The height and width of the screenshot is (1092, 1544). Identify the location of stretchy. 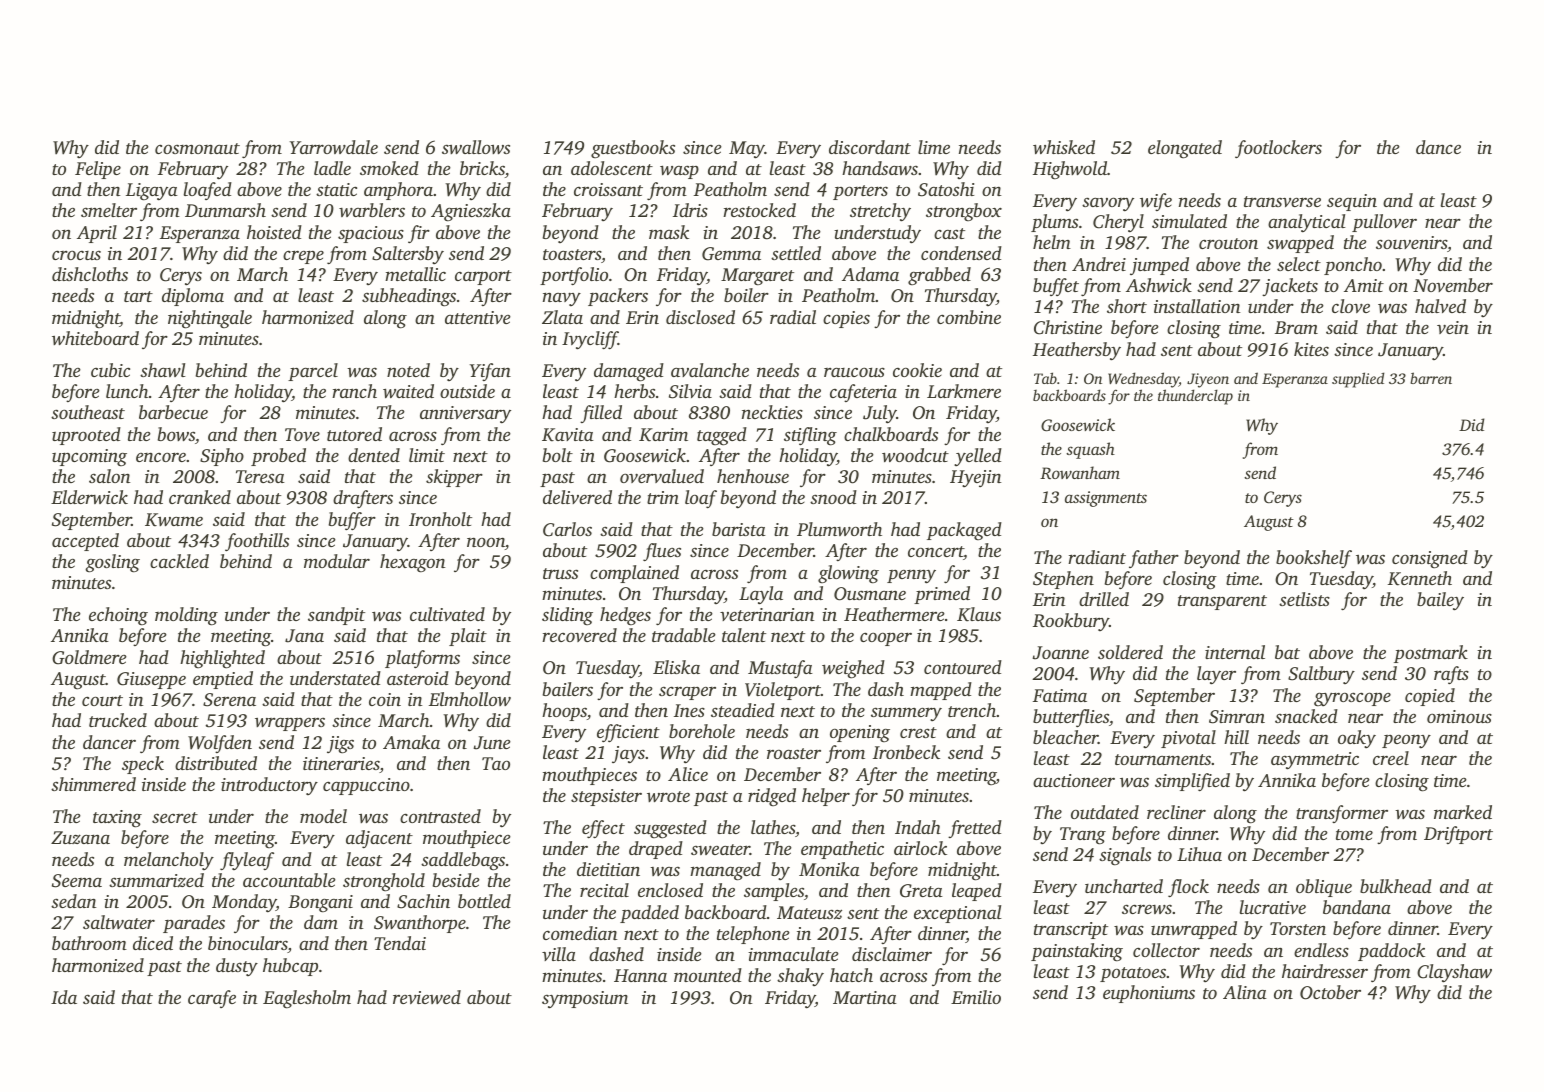
(880, 212).
